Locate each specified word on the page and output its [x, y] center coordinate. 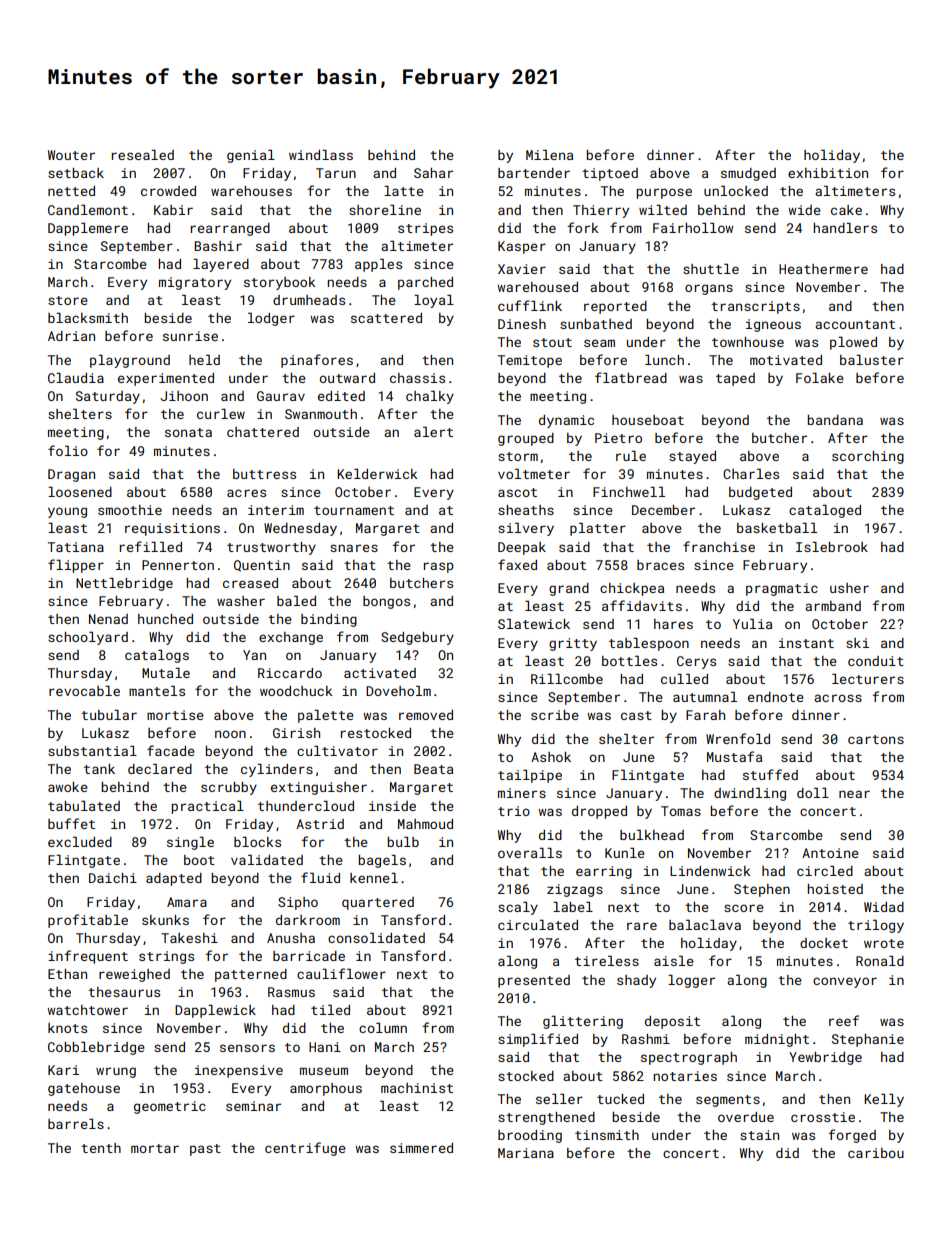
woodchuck [296, 691]
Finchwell [629, 492]
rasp [439, 567]
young [67, 512]
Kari [63, 1070]
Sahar [433, 173]
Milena [549, 155]
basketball [777, 528]
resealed [143, 155]
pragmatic [782, 589]
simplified [538, 1040]
